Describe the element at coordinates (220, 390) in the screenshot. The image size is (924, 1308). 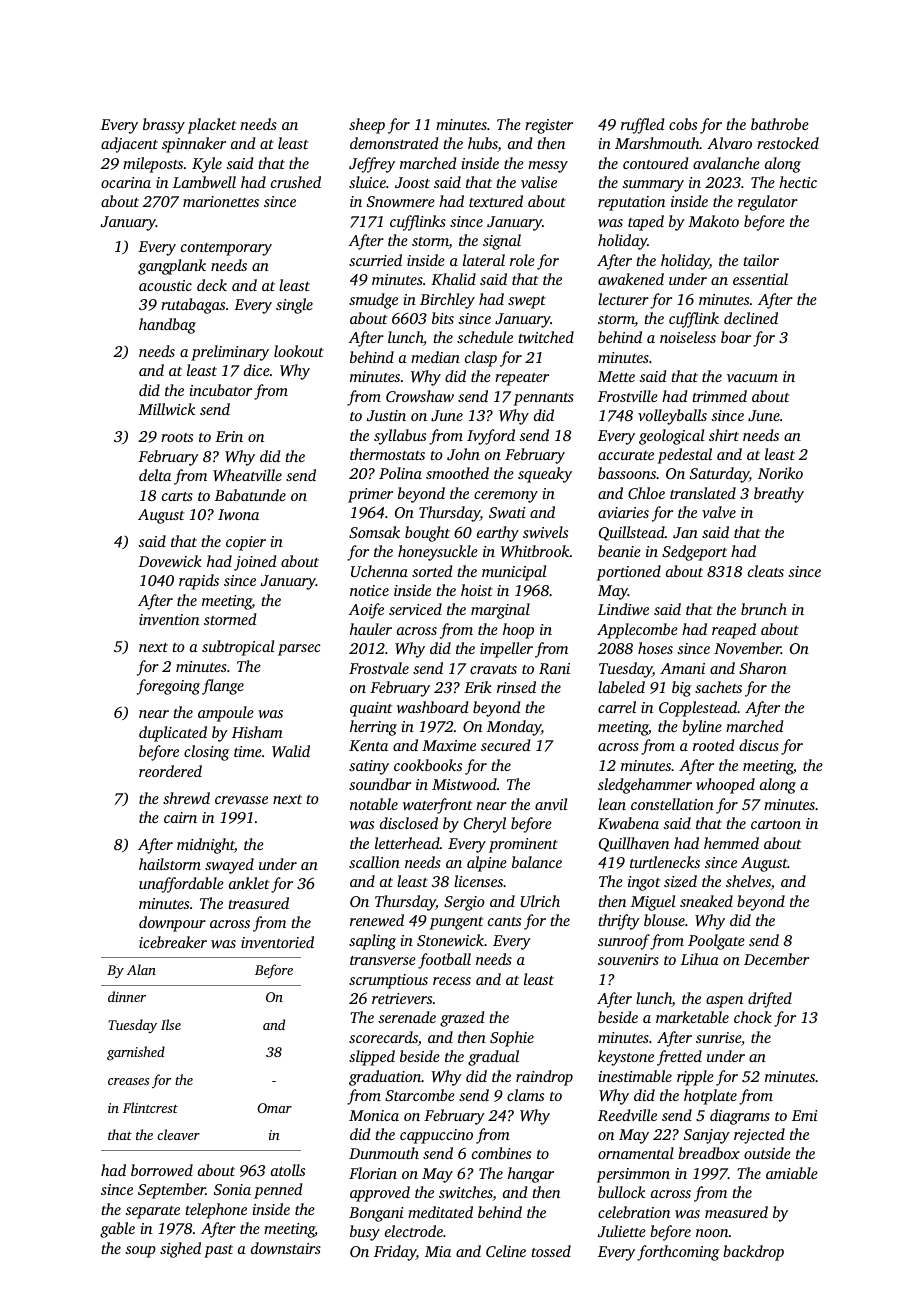
I see `incubator` at that location.
